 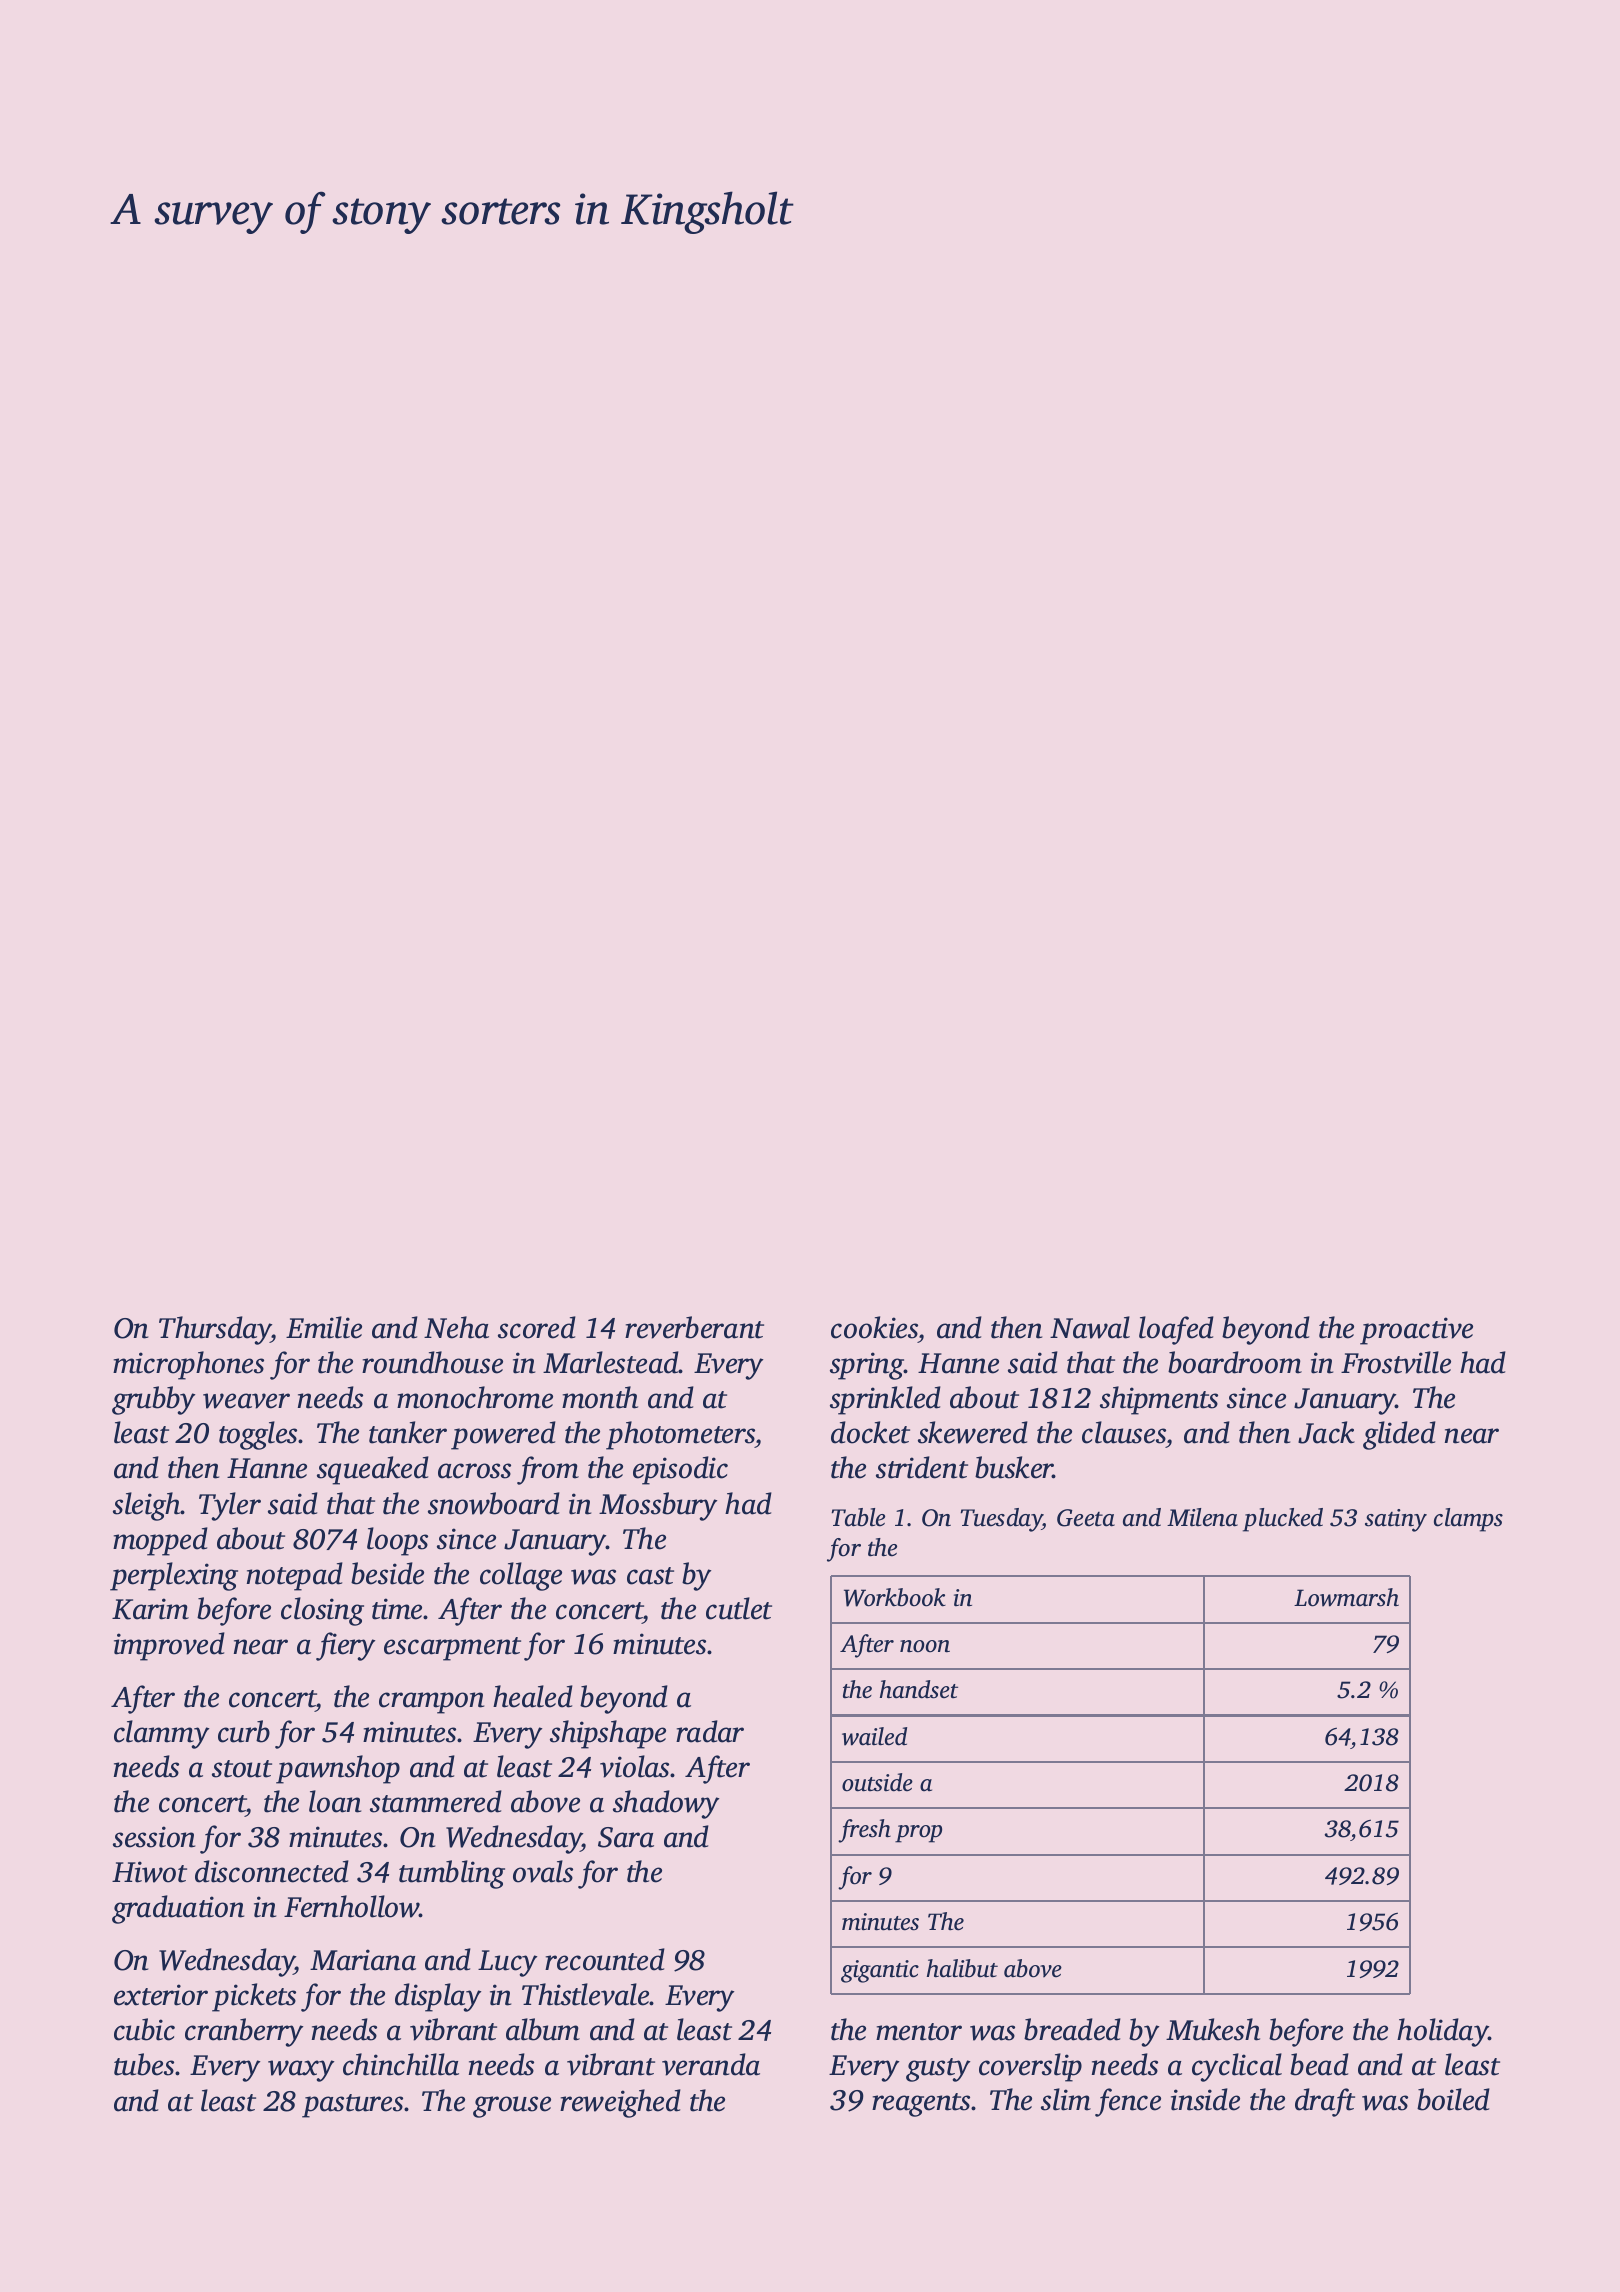 What do you see at coordinates (874, 1736) in the screenshot?
I see `wailed` at bounding box center [874, 1736].
